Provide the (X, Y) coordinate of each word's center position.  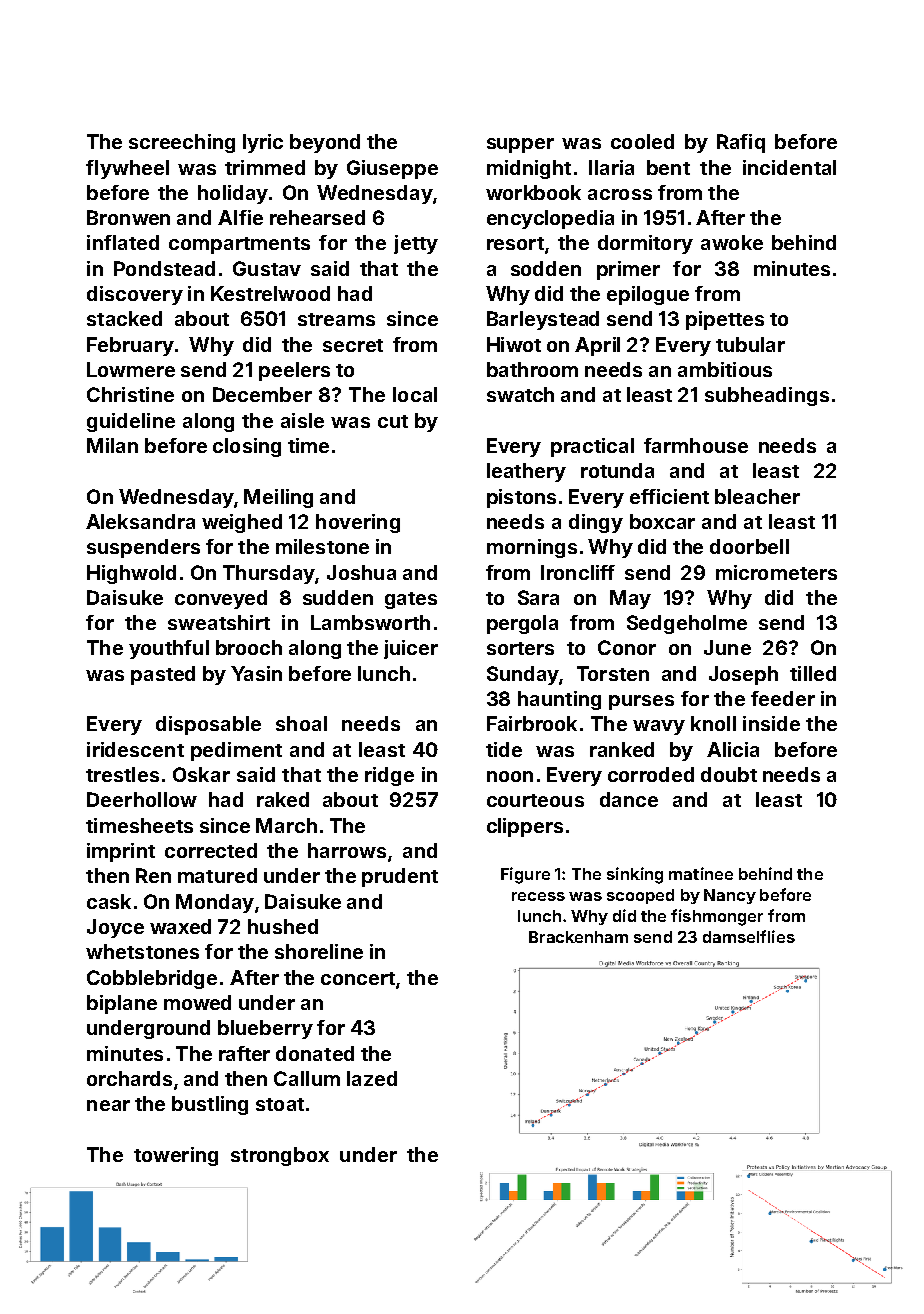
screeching (182, 143)
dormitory (645, 244)
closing (247, 447)
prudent (400, 877)
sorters (520, 648)
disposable (208, 725)
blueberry (265, 1029)
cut (393, 421)
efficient (669, 496)
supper (520, 145)
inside (771, 723)
